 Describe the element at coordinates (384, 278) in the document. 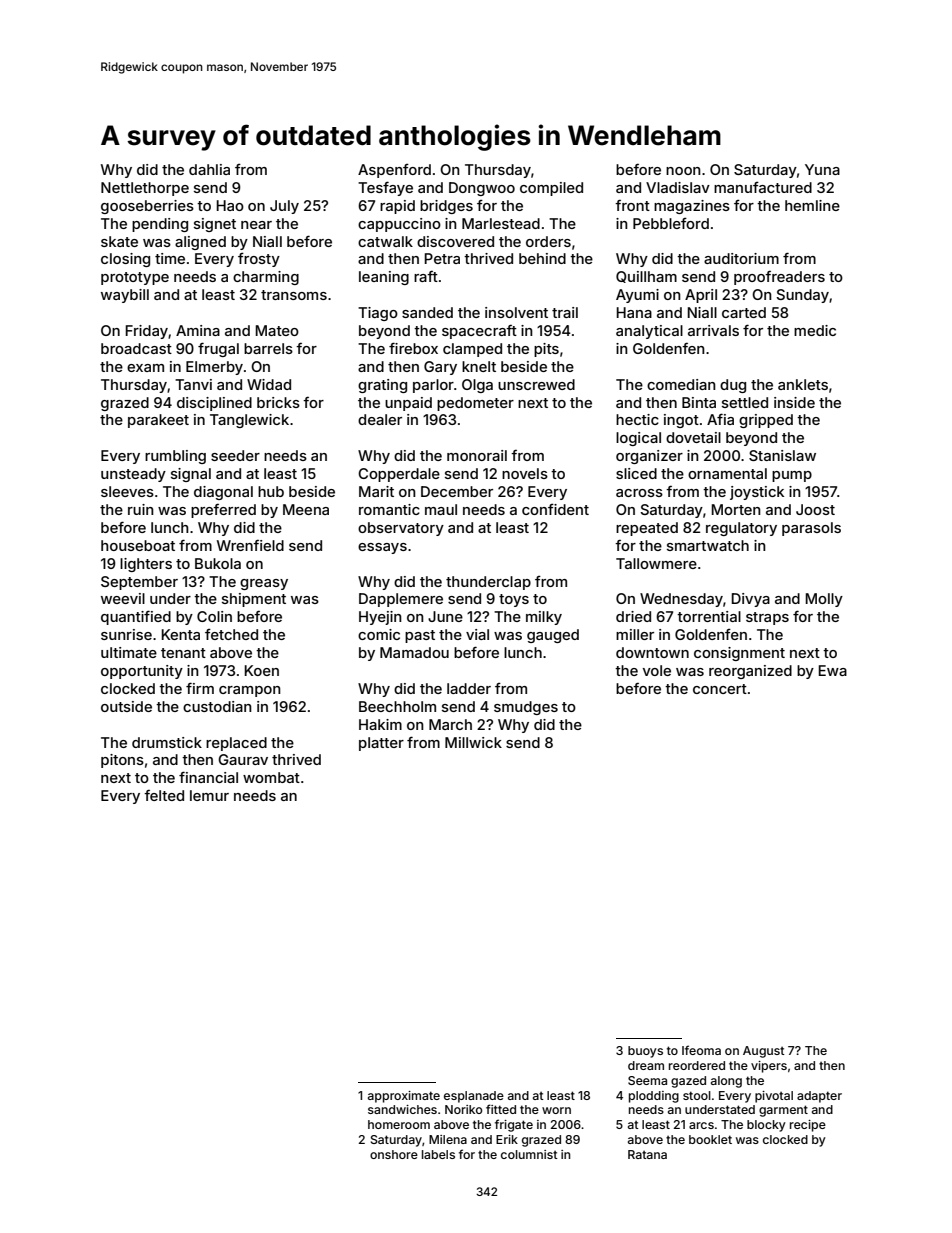

I see `leaning` at that location.
